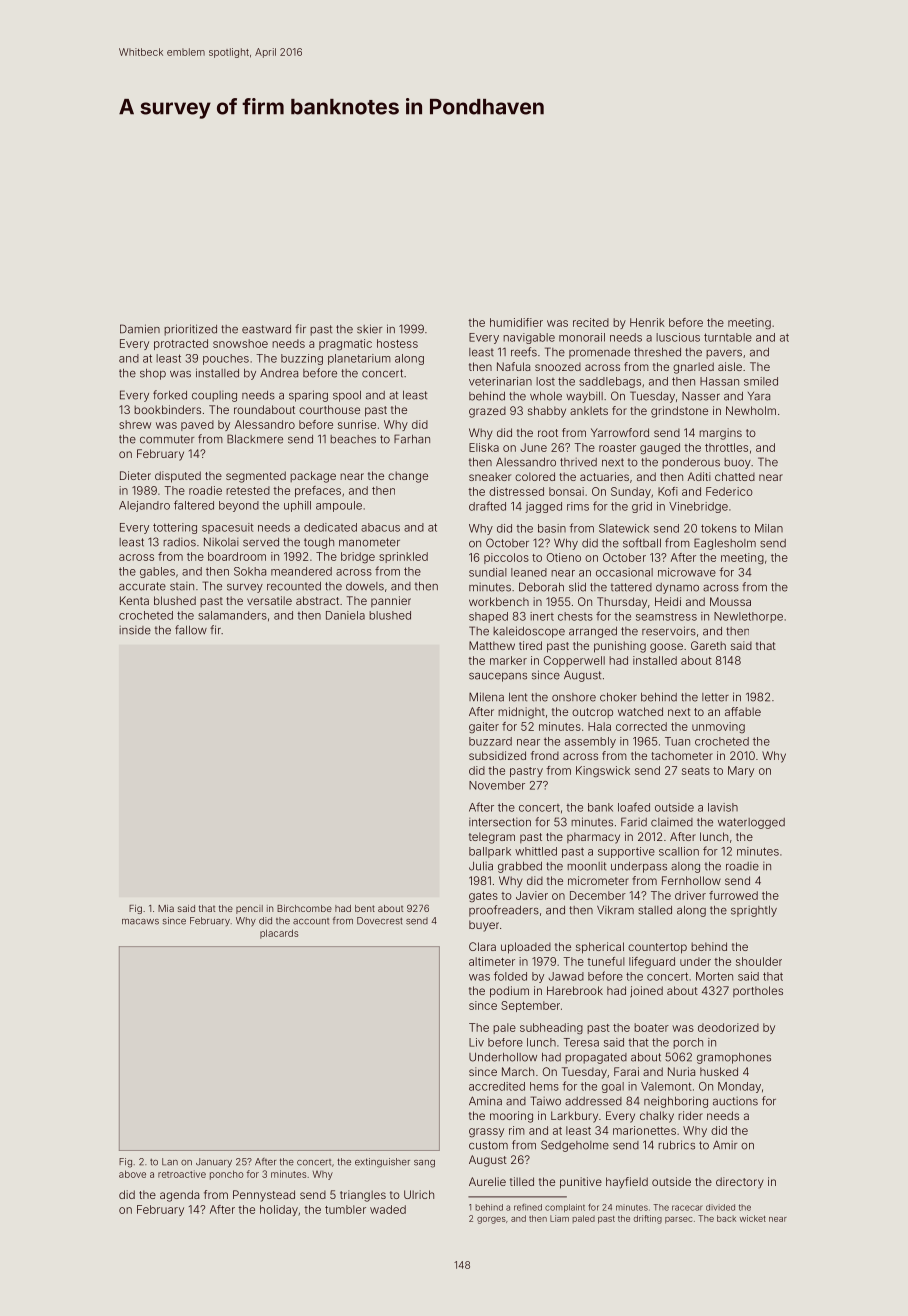 This screenshot has height=1316, width=908. I want to click on protracted, so click(181, 344).
